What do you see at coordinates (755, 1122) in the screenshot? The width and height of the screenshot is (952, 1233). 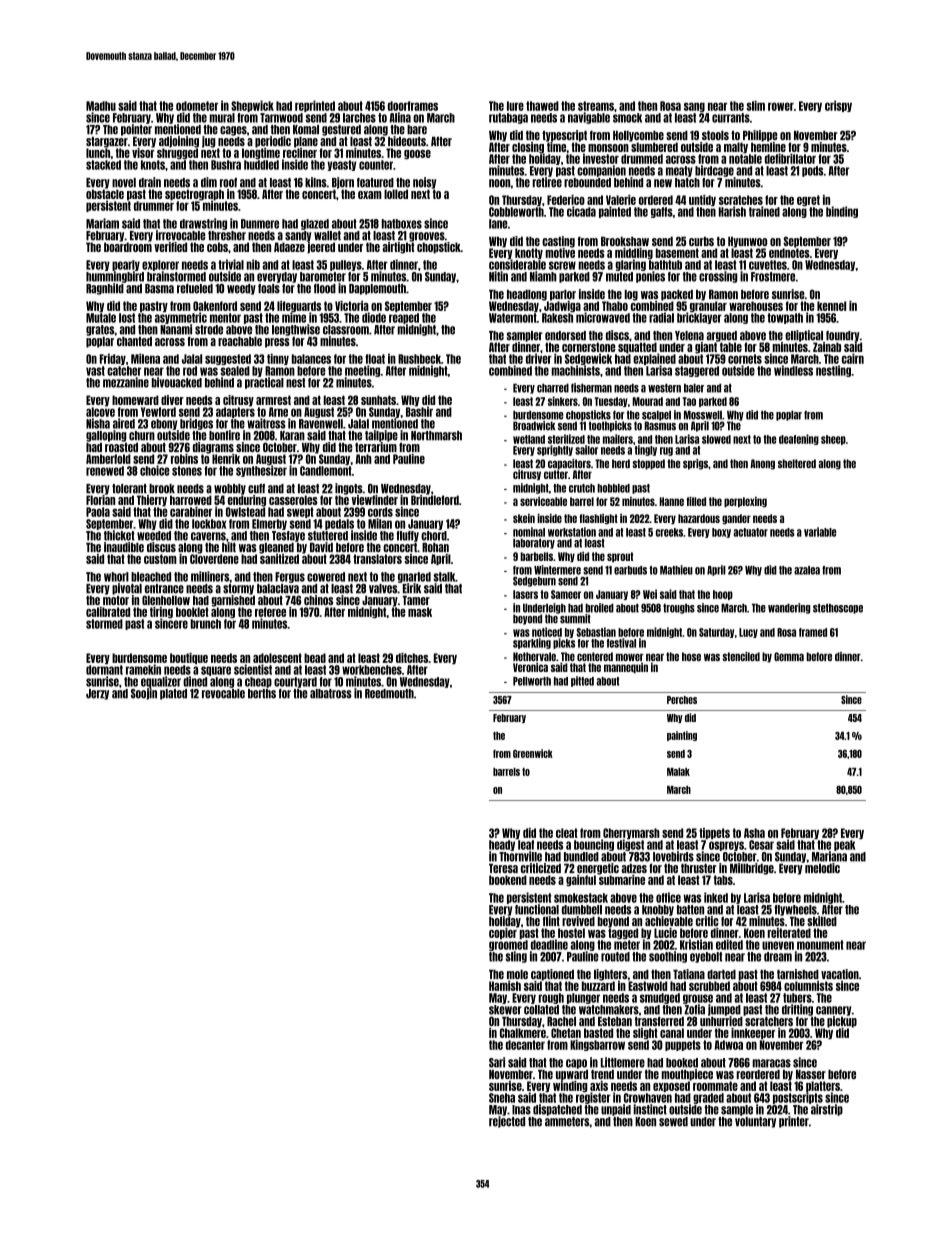 I see `voluntary` at bounding box center [755, 1122].
